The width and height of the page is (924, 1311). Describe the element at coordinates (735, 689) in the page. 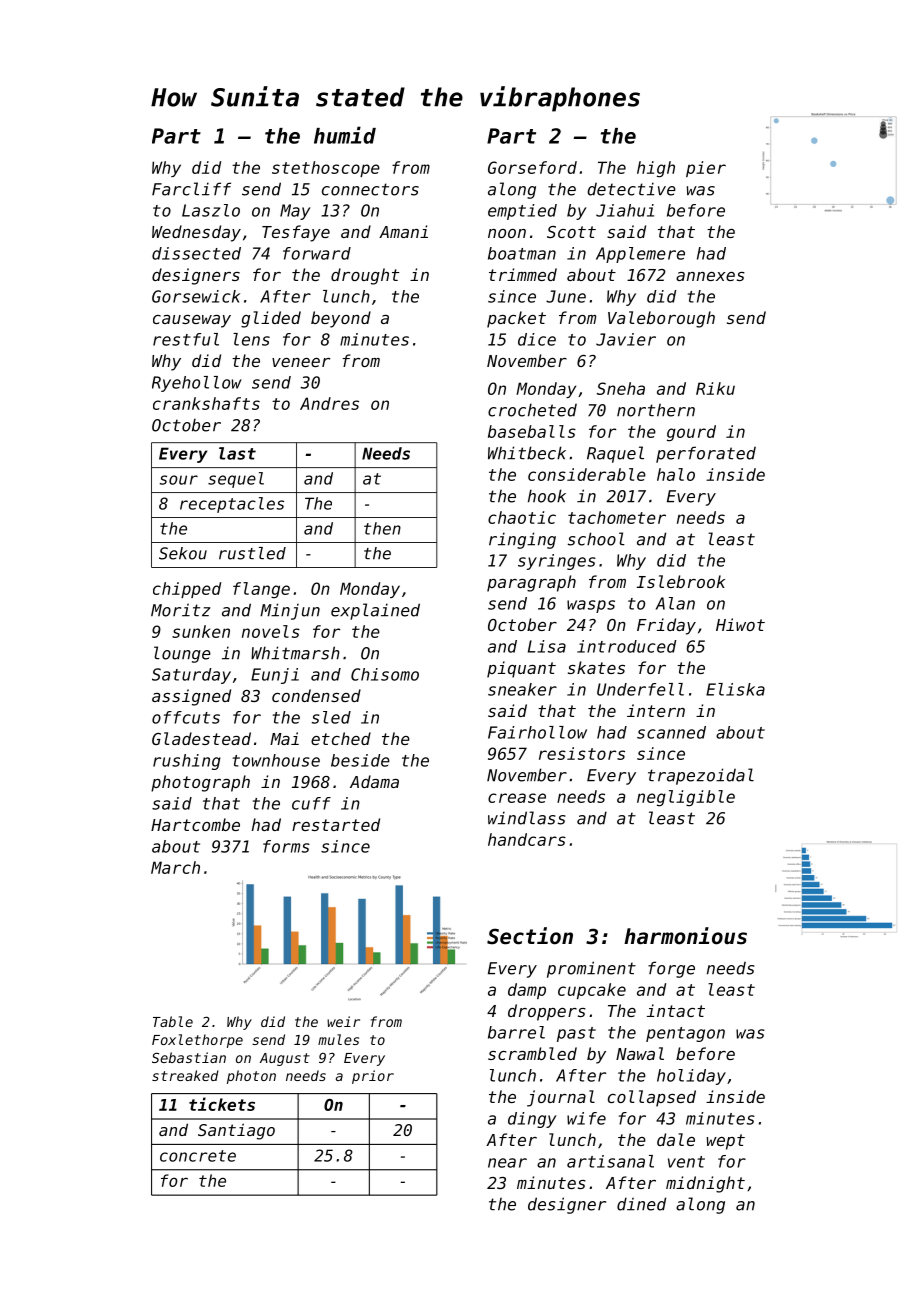

I see `Eliska` at that location.
